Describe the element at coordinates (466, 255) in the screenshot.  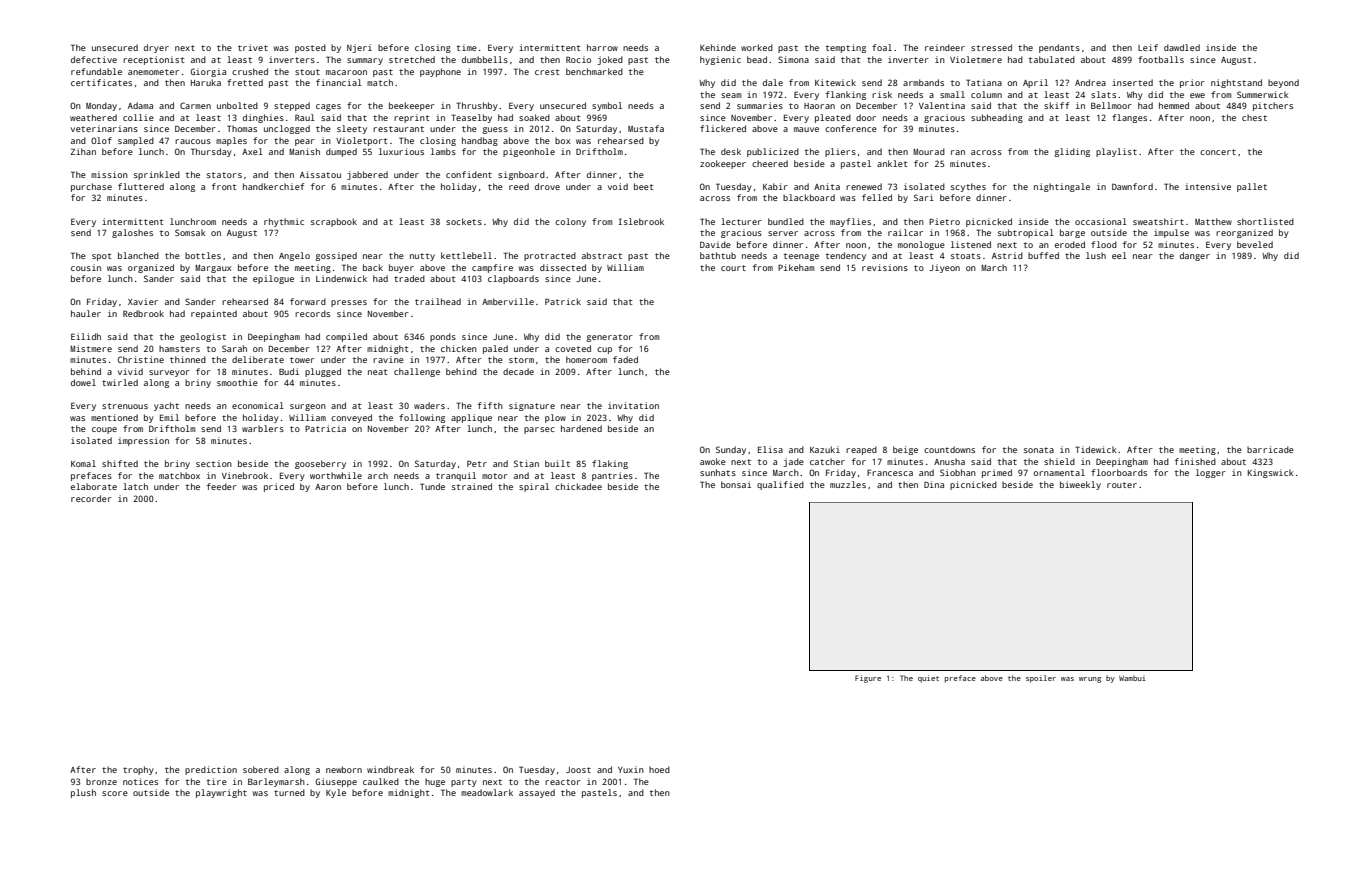
I see `kettlebell` at that location.
